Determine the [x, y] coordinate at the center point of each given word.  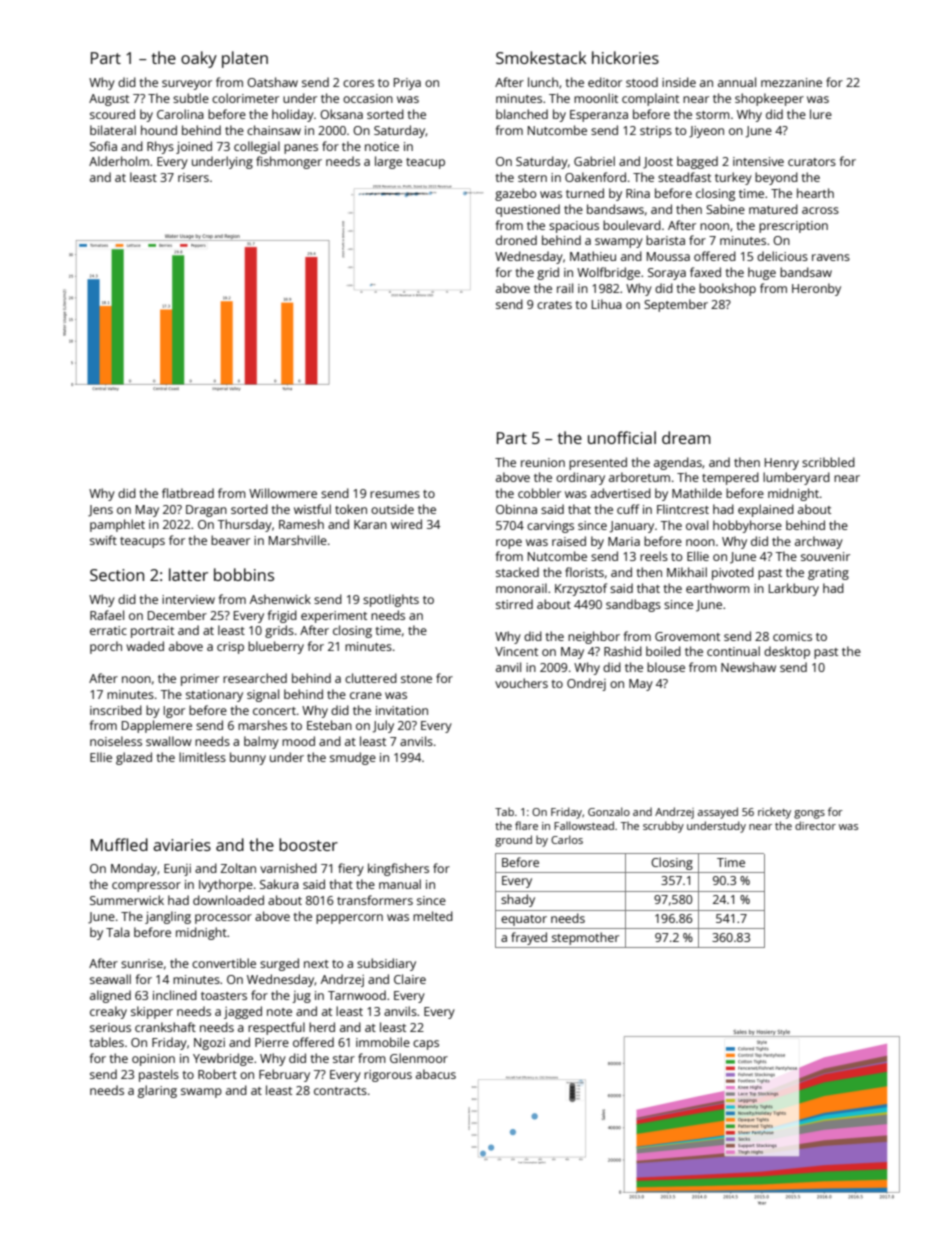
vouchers [521, 683]
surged [279, 964]
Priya [407, 84]
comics [792, 636]
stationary [214, 696]
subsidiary [386, 964]
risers [193, 177]
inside [679, 82]
